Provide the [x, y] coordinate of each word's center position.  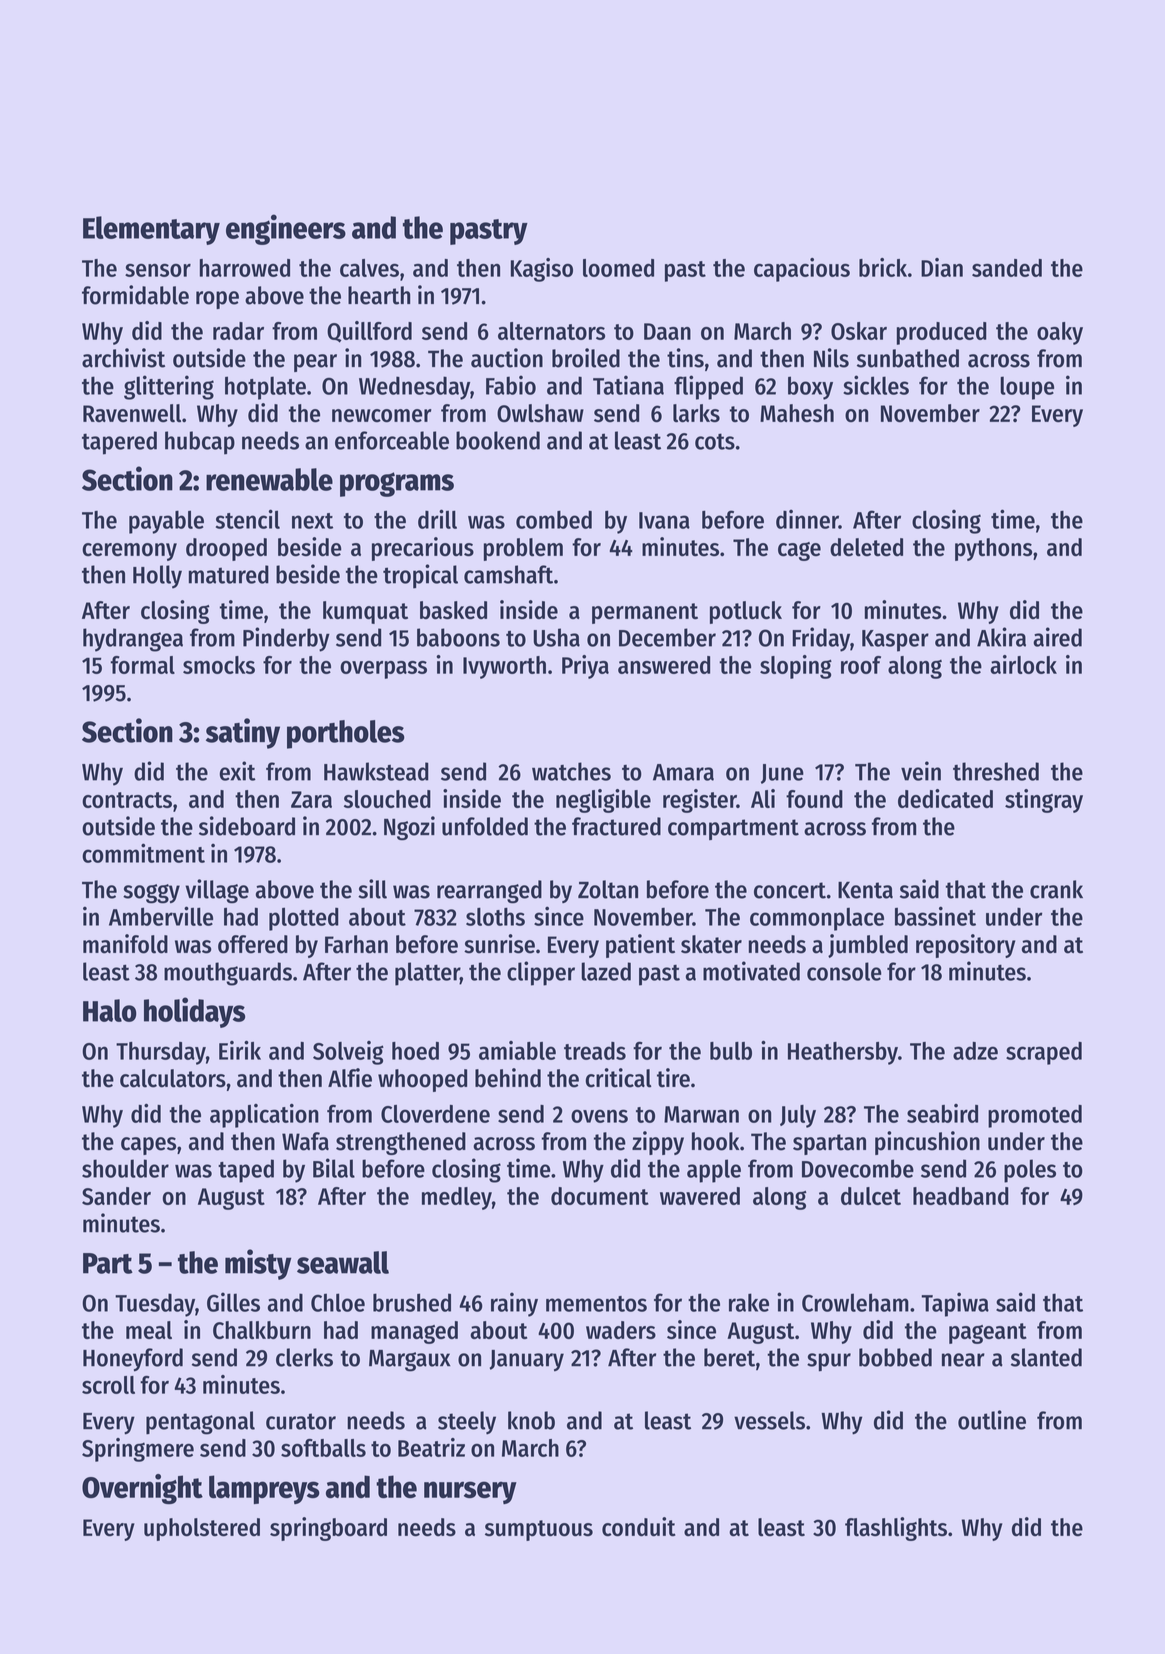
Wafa [305, 1141]
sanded [1007, 268]
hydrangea [133, 640]
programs [397, 484]
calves [369, 268]
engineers [286, 229]
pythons [993, 549]
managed [414, 1332]
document [600, 1196]
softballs [323, 1448]
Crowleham [855, 1302]
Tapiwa [955, 1304]
